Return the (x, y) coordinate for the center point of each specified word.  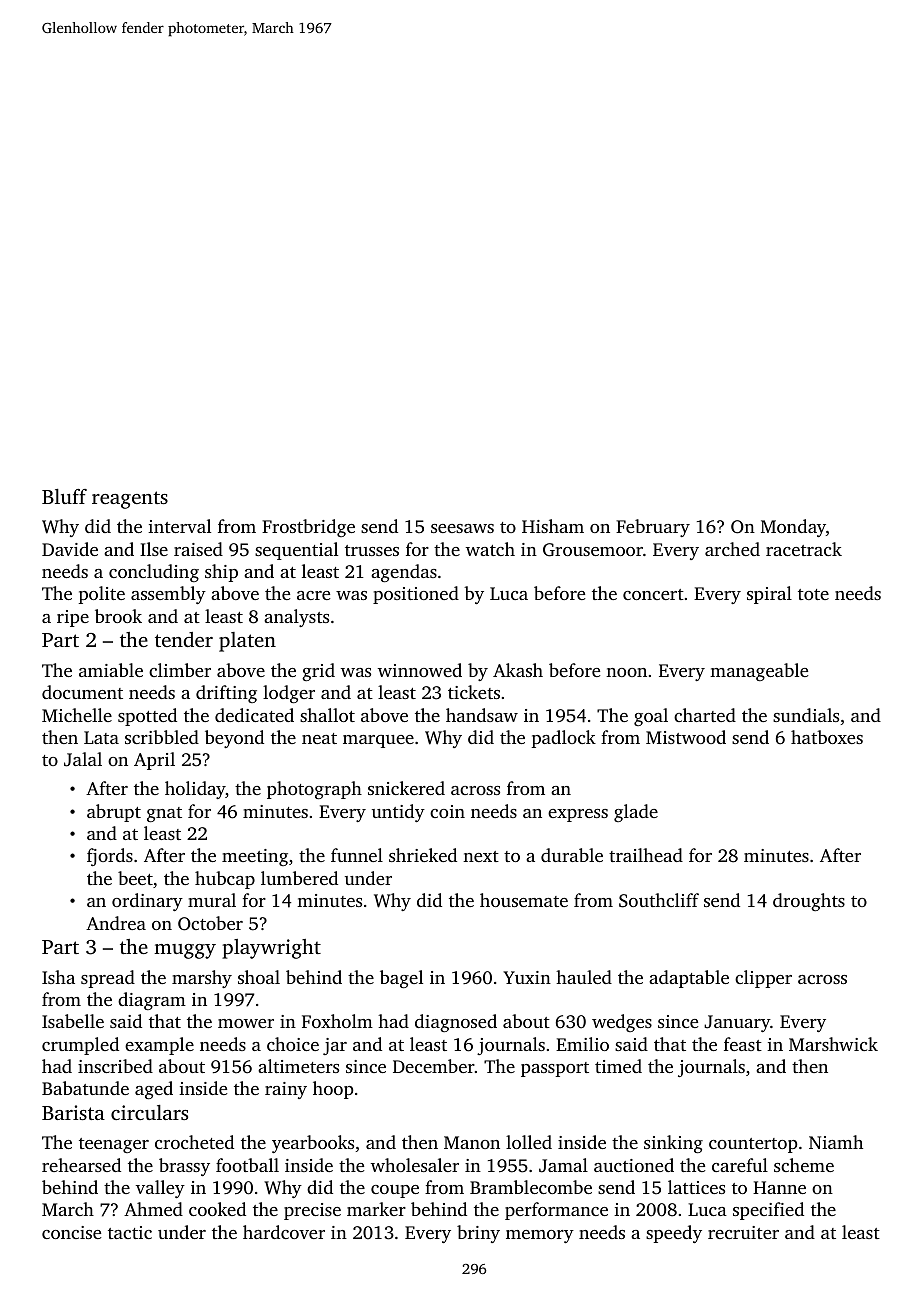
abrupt (114, 813)
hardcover (284, 1232)
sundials (806, 715)
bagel (401, 979)
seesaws (462, 528)
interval (179, 526)
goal (651, 717)
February (653, 528)
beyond (234, 739)
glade (636, 813)
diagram (152, 1001)
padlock (564, 739)
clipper (763, 979)
